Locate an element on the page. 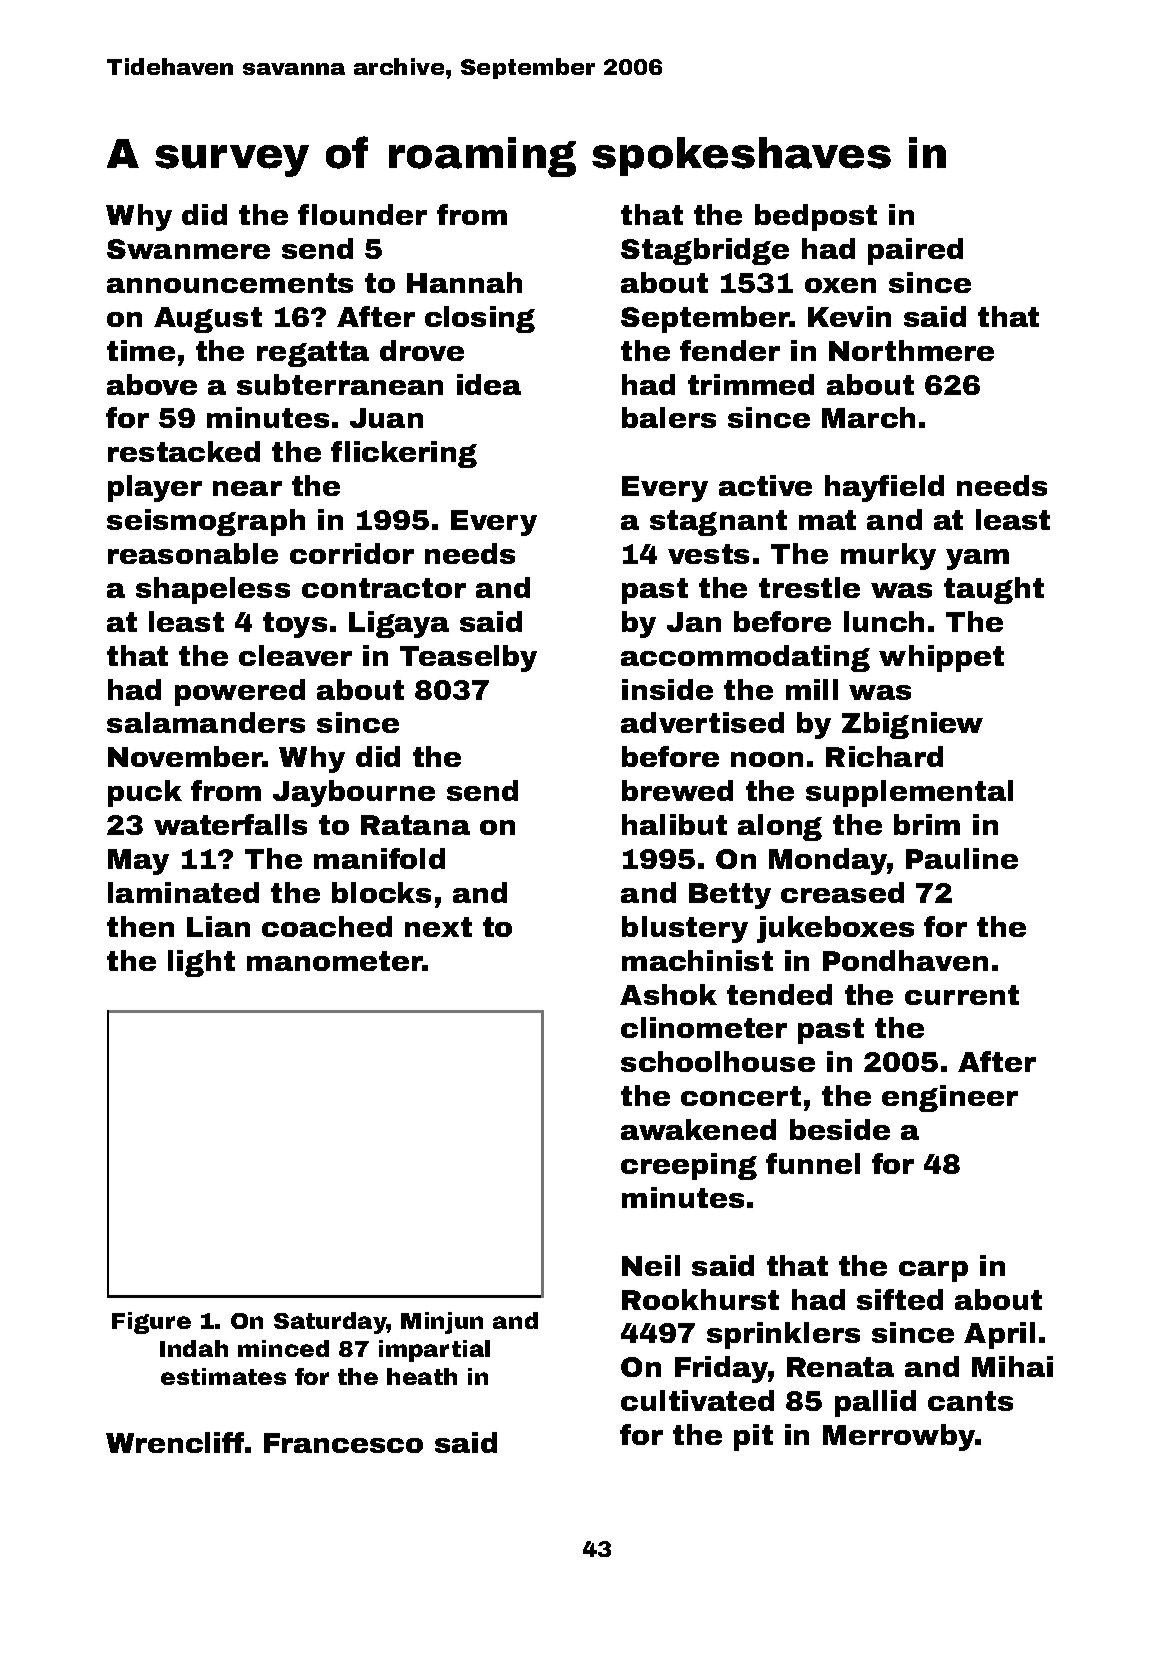 The image size is (1165, 1654). yam is located at coordinates (977, 559).
